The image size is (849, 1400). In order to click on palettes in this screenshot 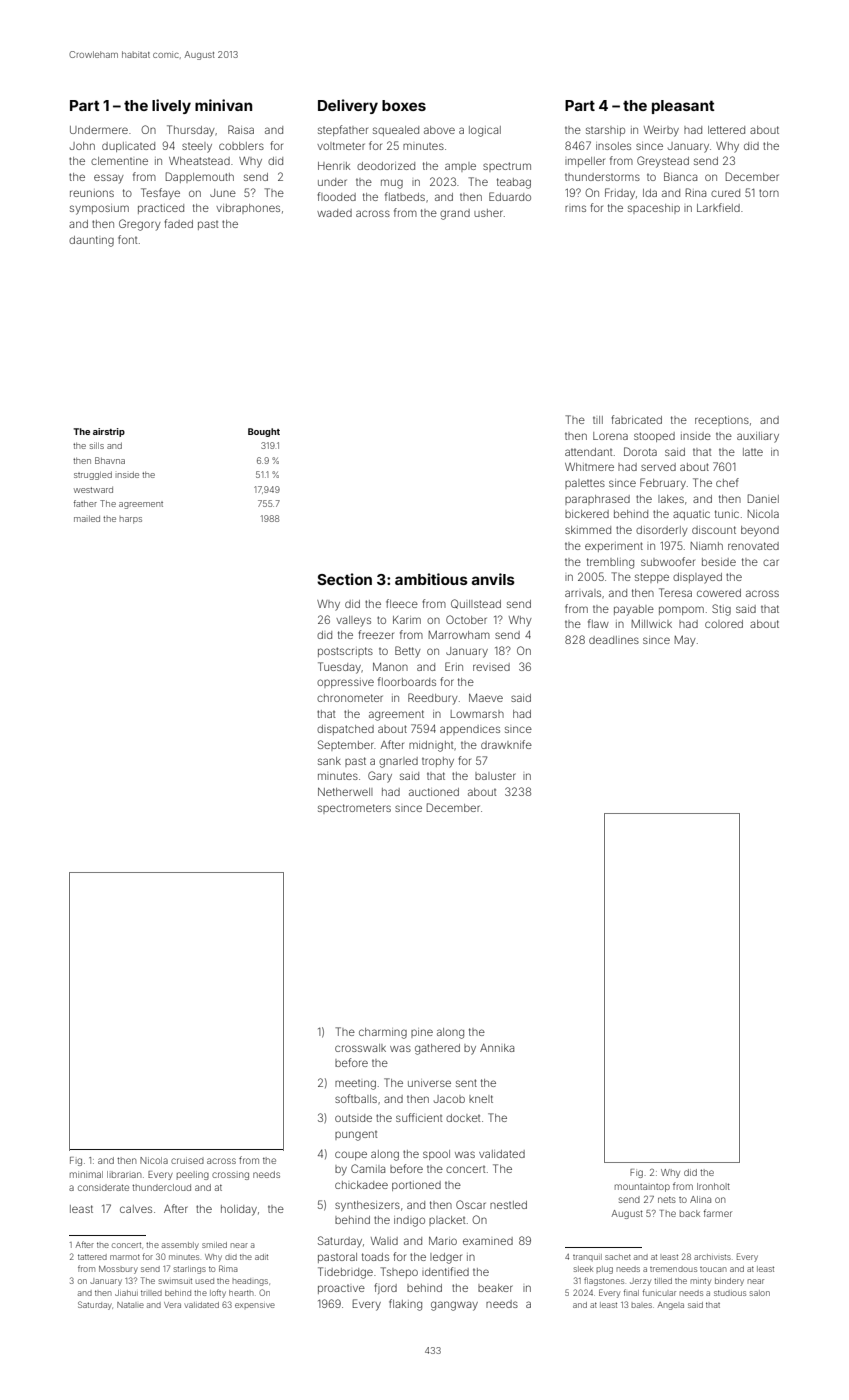, I will do `click(585, 484)`.
